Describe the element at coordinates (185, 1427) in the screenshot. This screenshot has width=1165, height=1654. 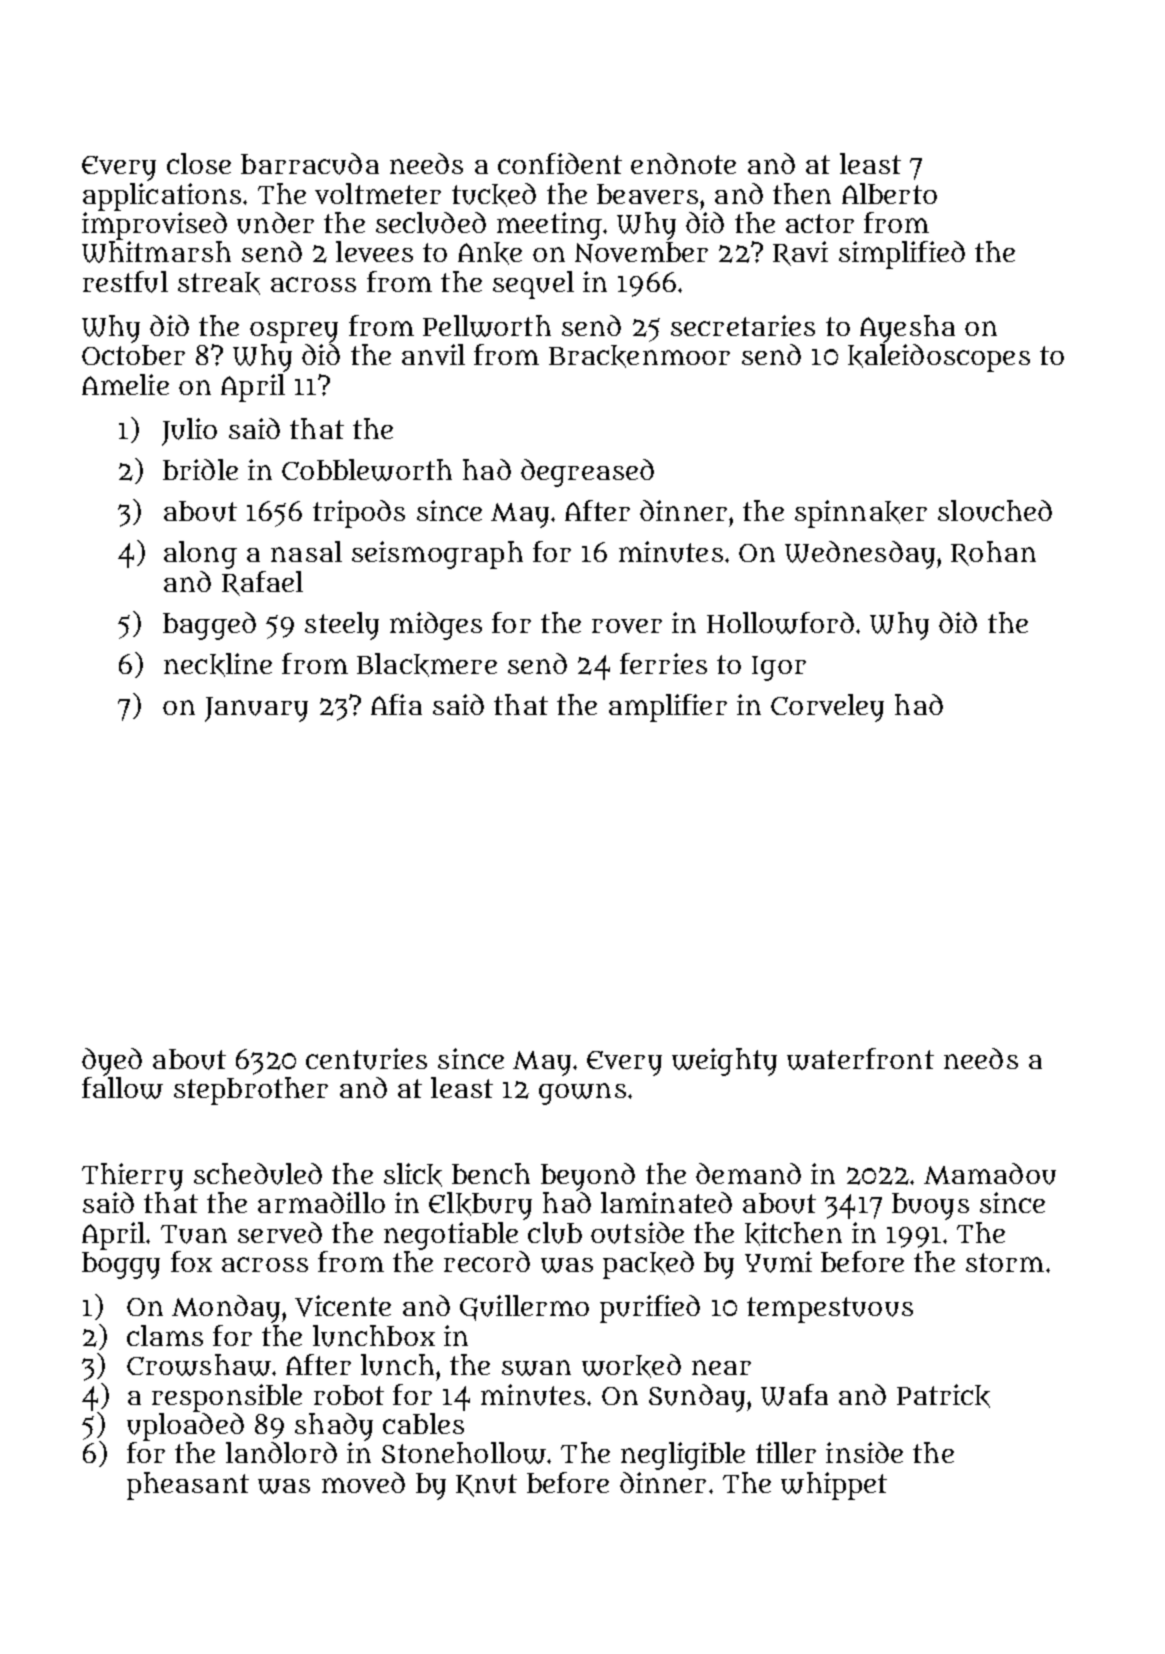
I see `uploaded` at that location.
